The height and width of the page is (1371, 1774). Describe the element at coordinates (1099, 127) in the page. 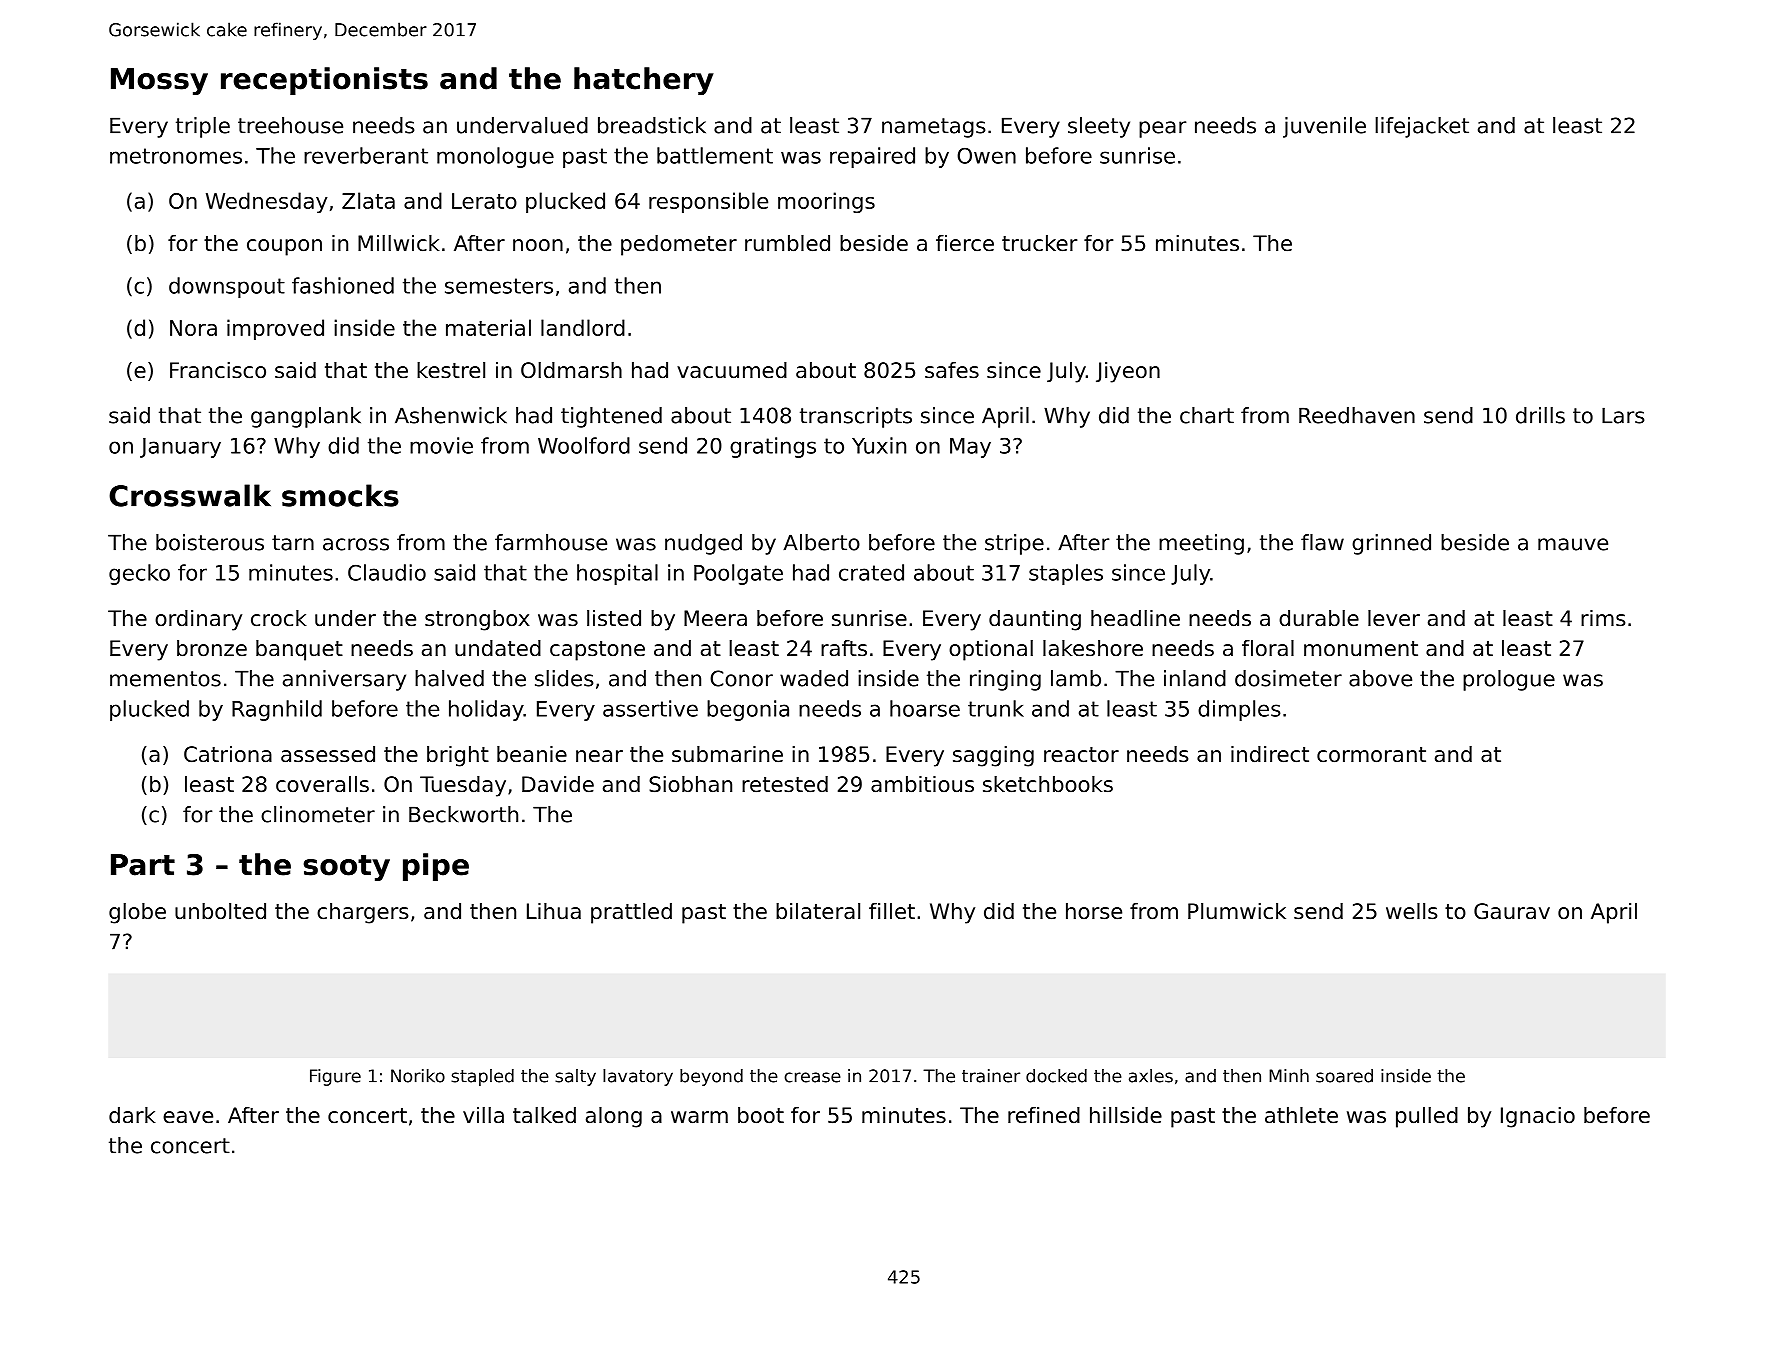

I see `sleety` at that location.
